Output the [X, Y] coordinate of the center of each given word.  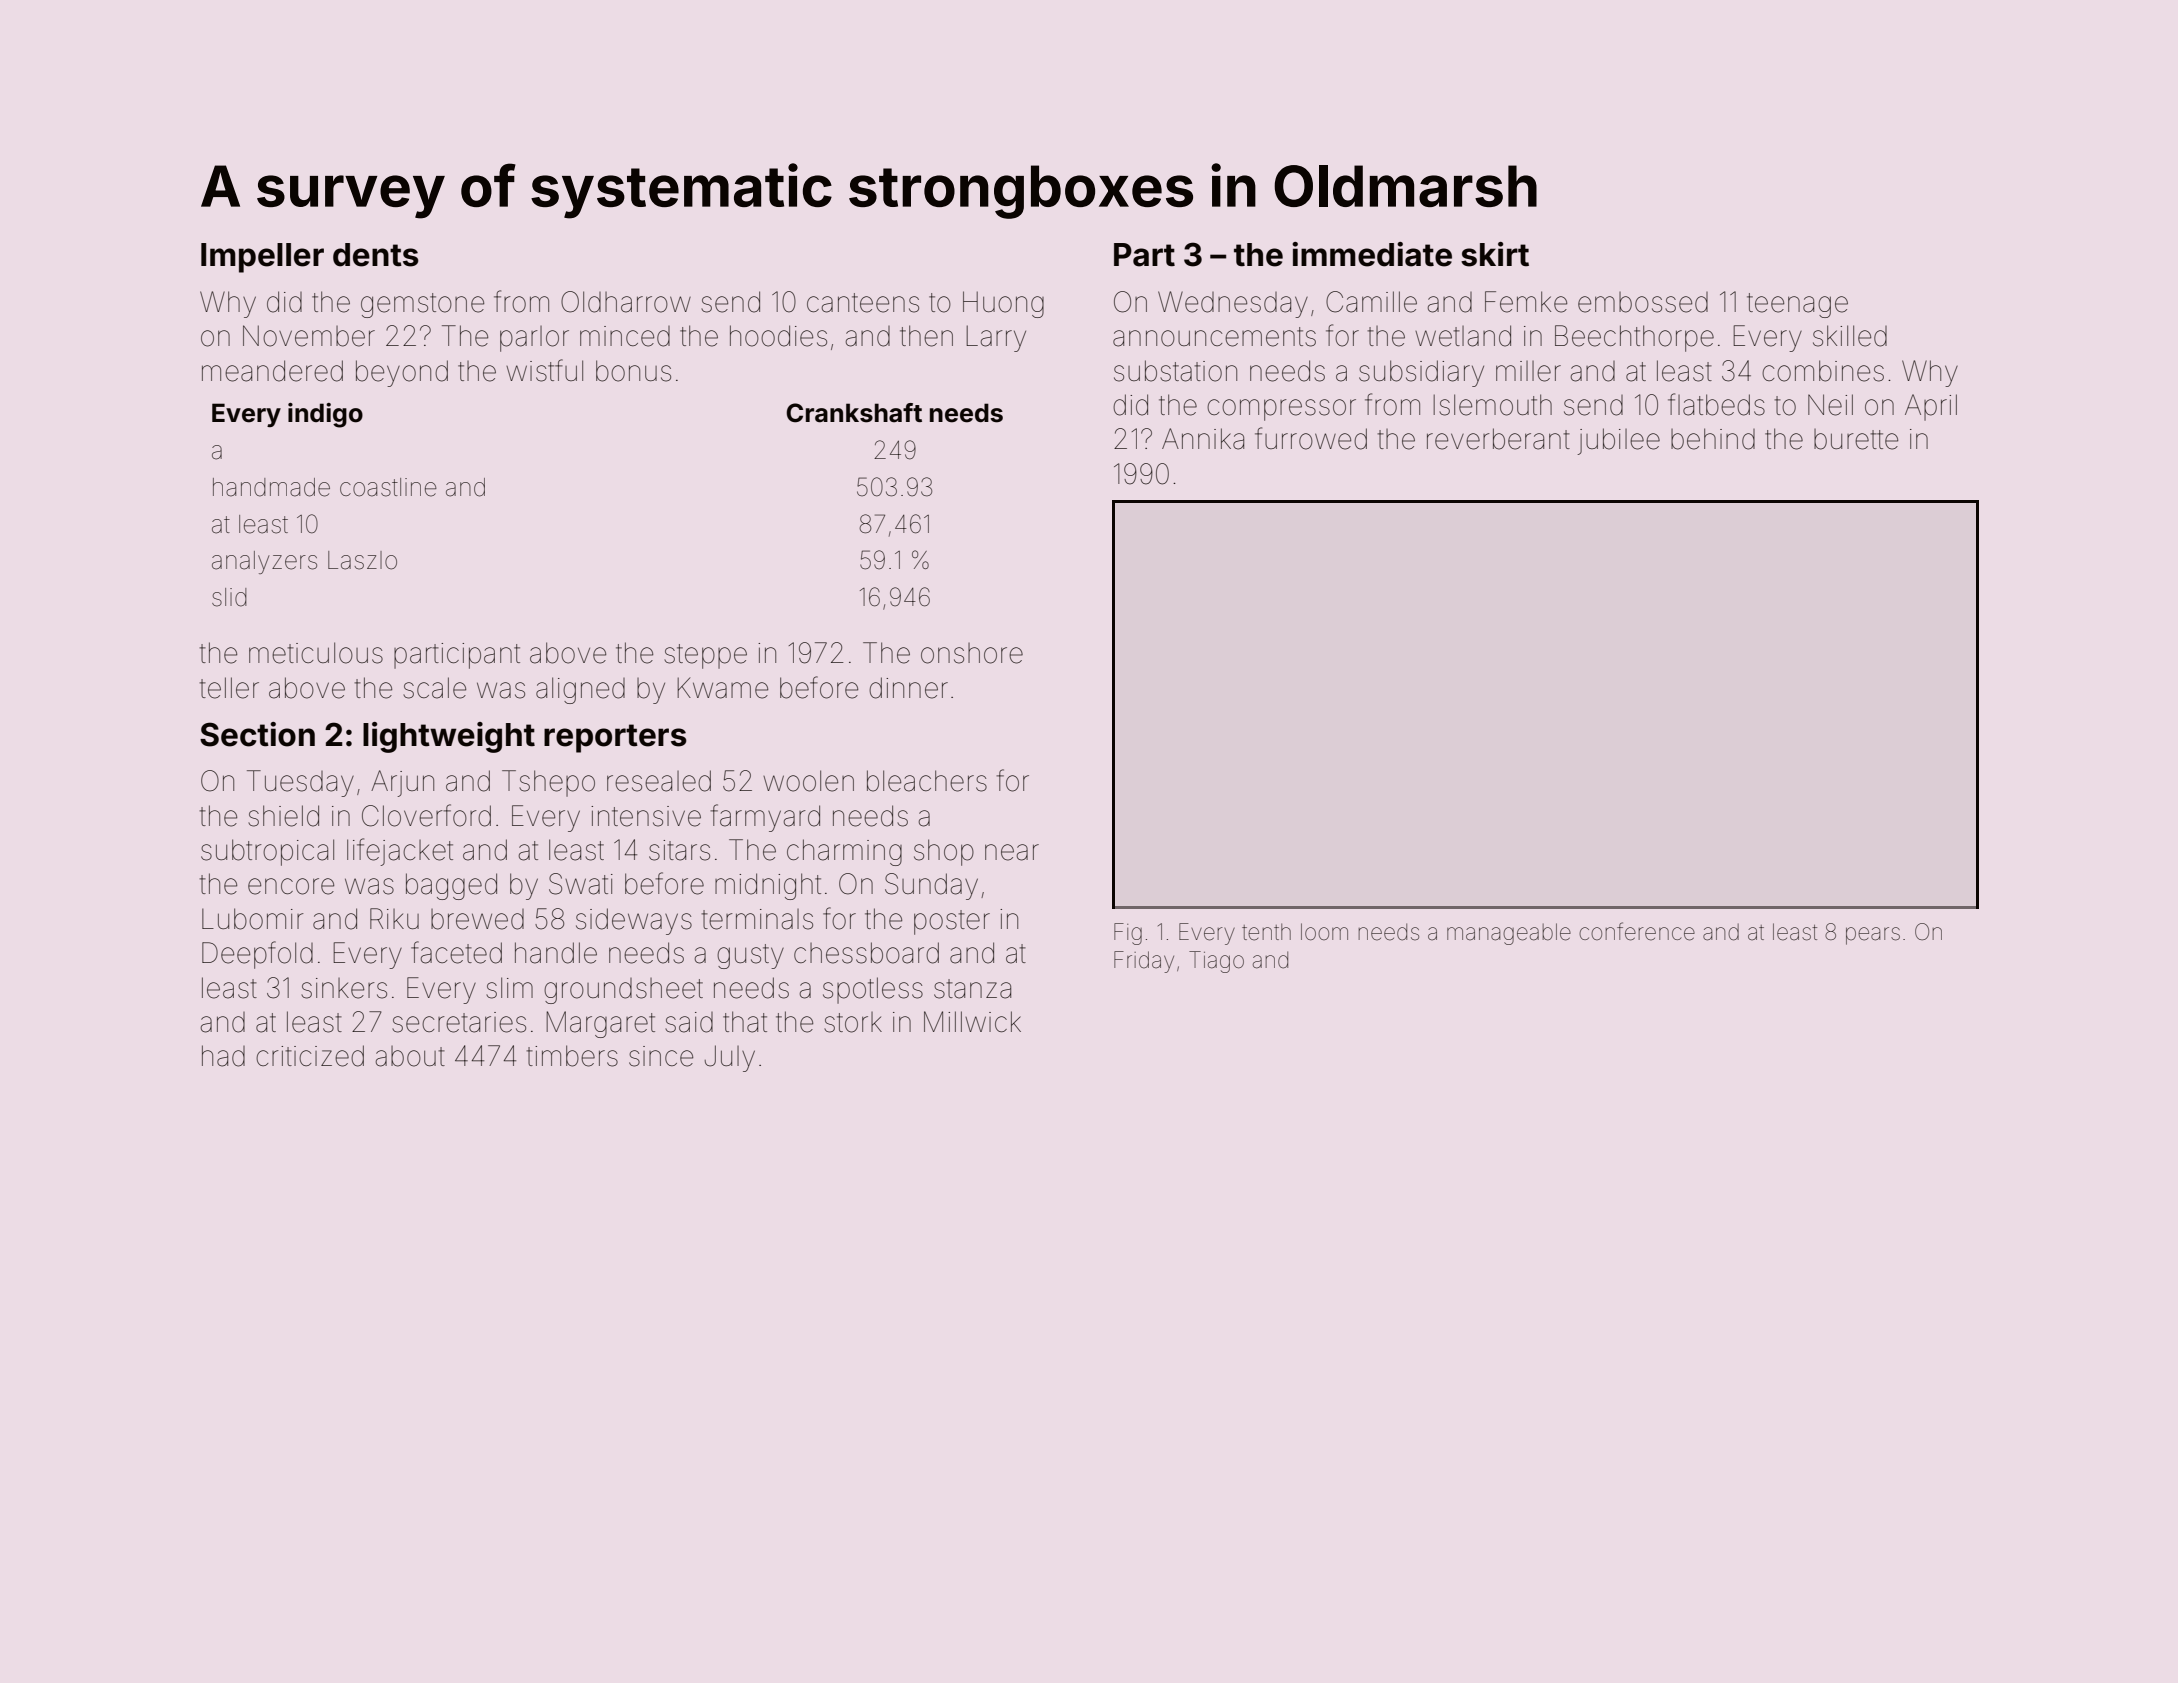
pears [1873, 936]
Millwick [972, 1021]
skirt [1495, 254]
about [410, 1056]
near [1012, 852]
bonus [633, 371]
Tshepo [548, 783]
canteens [863, 303]
